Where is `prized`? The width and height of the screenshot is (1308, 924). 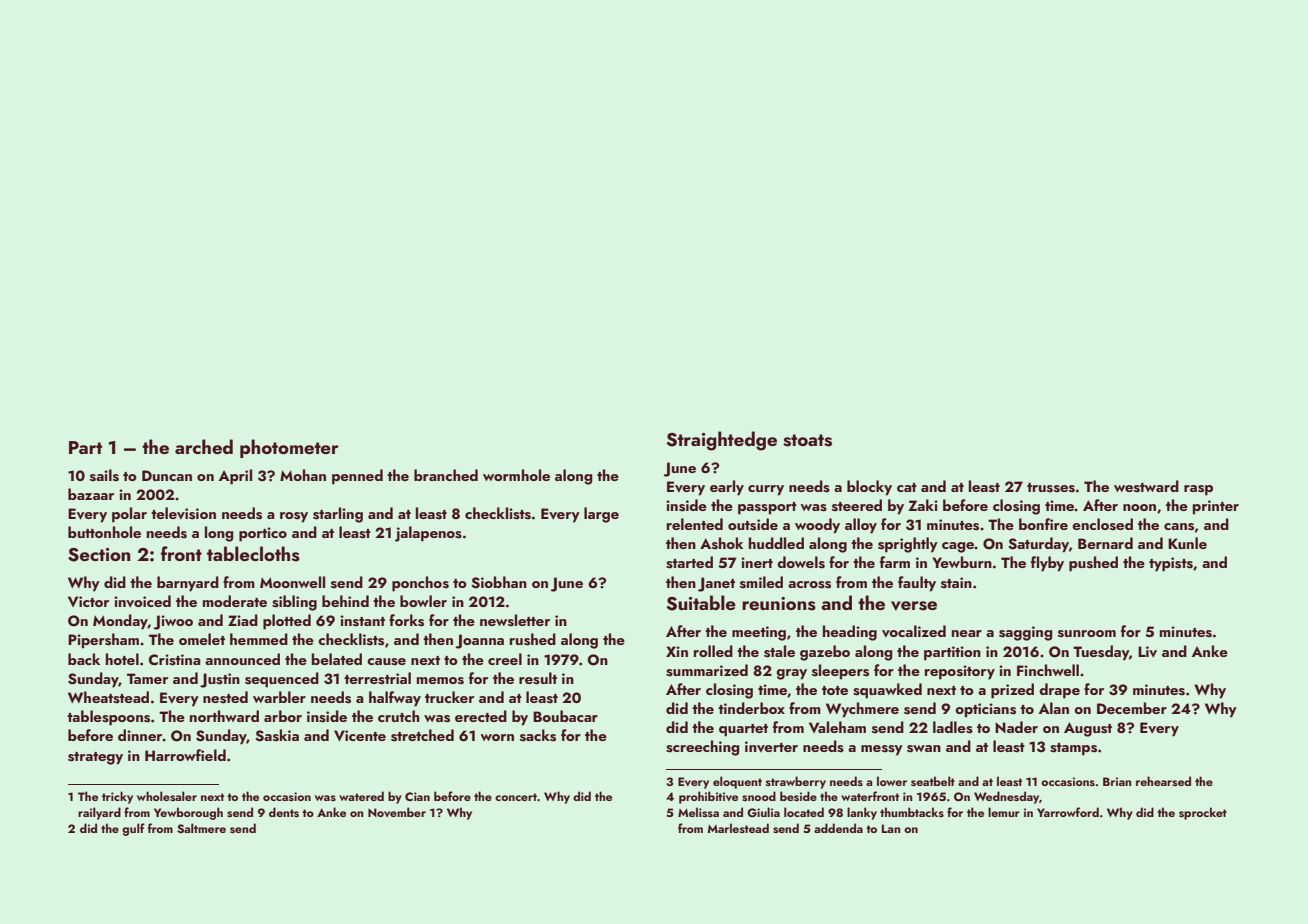
prized is located at coordinates (1012, 691).
